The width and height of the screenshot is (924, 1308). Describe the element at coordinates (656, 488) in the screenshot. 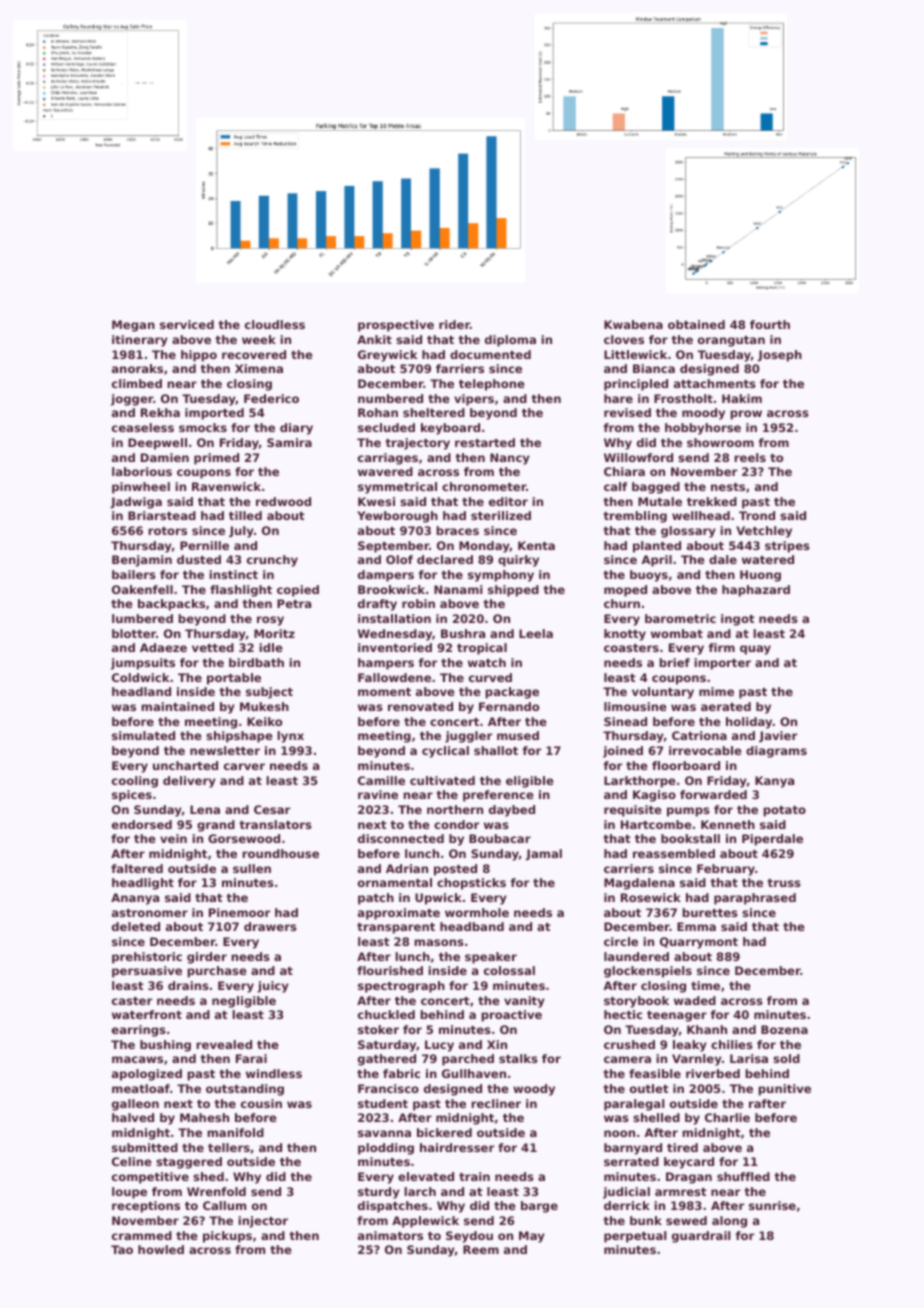

I see `bagged` at that location.
